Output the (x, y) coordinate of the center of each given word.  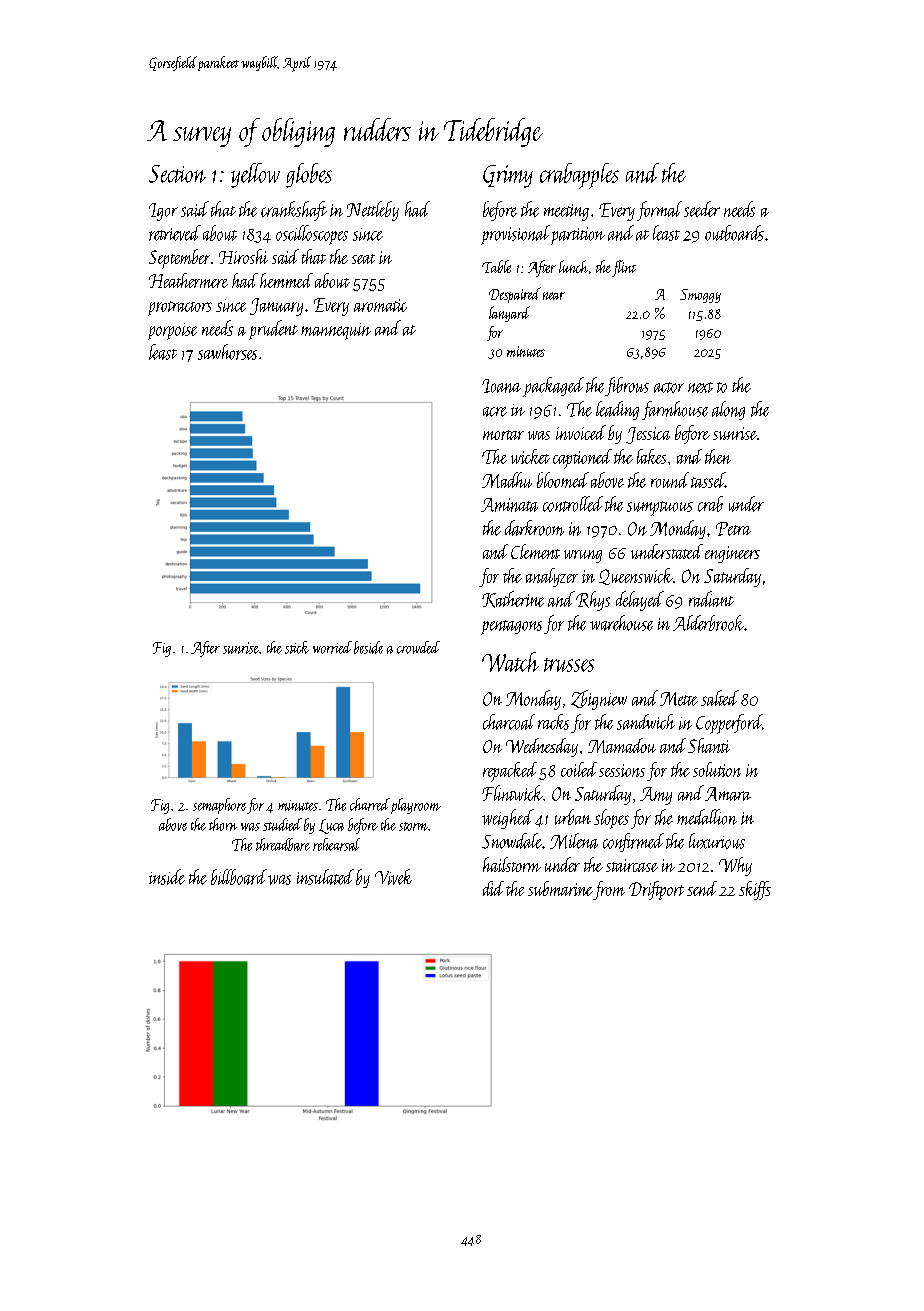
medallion (707, 817)
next (700, 387)
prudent (273, 330)
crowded (418, 647)
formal (659, 211)
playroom (416, 806)
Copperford (729, 724)
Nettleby (373, 211)
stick (297, 647)
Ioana (501, 386)
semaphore (219, 806)
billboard (239, 877)
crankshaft (294, 211)
